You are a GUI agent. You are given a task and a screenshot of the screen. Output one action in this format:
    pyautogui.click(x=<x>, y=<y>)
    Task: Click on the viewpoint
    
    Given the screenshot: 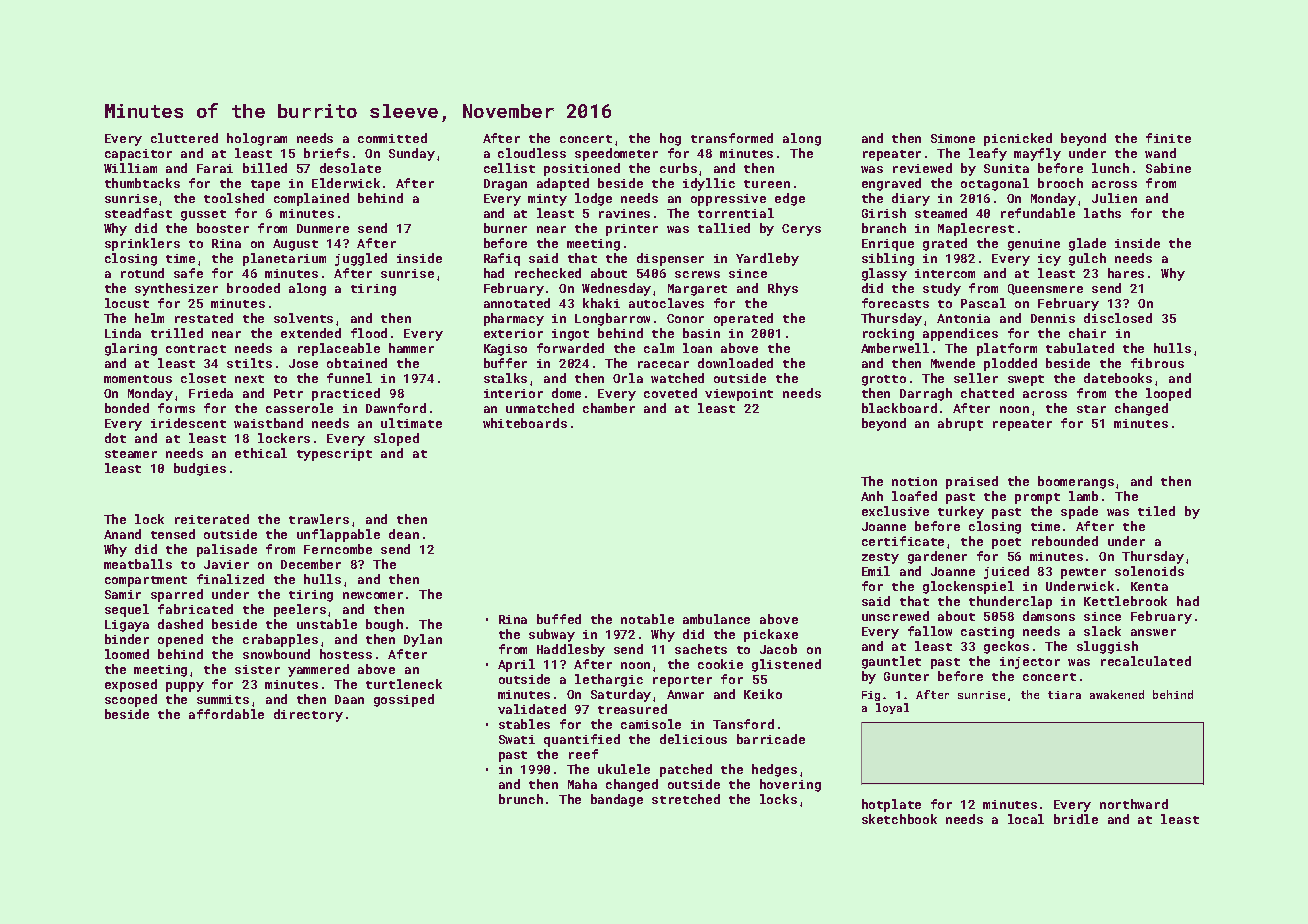 What is the action you would take?
    pyautogui.click(x=739, y=395)
